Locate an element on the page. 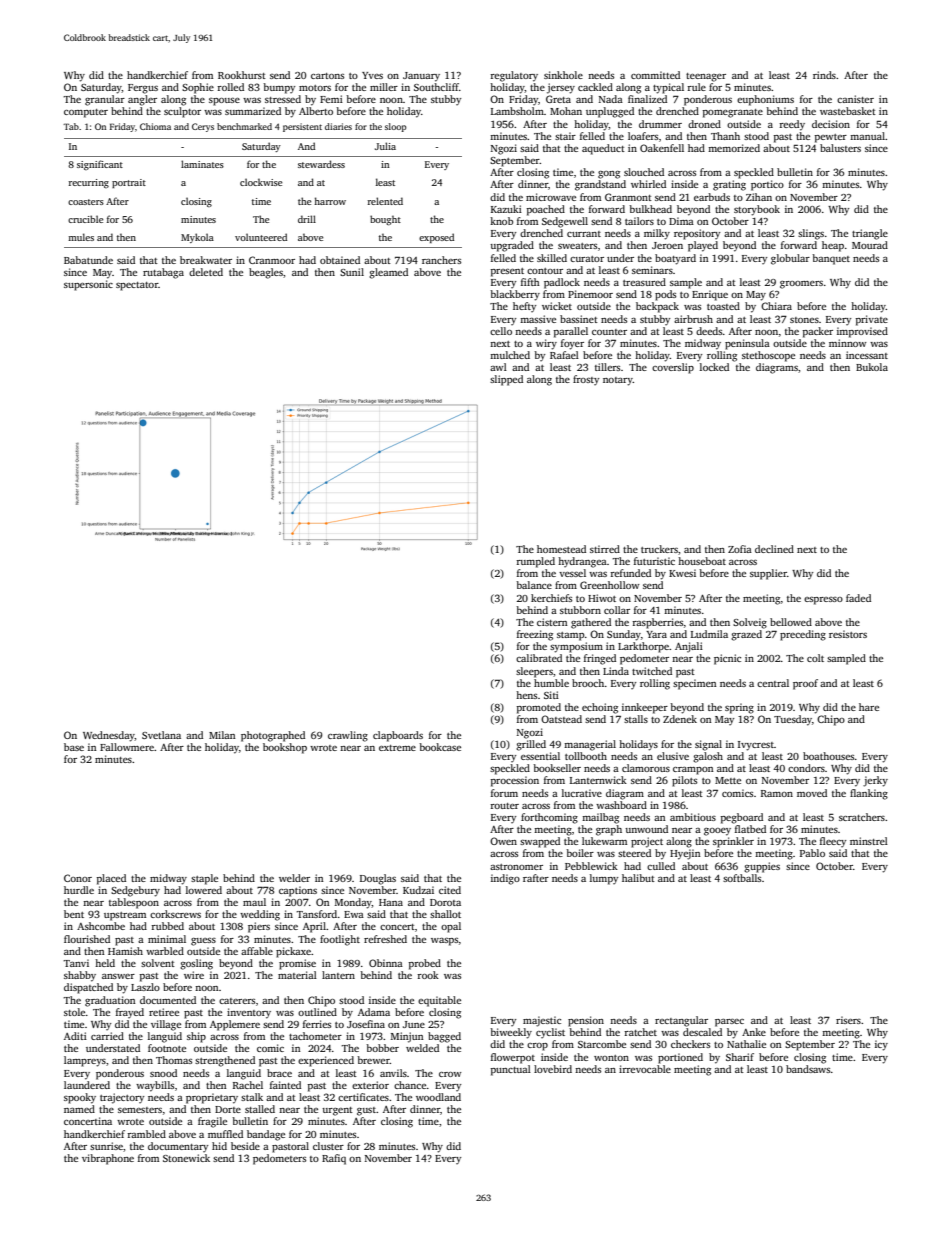  Svetlana is located at coordinates (161, 735).
